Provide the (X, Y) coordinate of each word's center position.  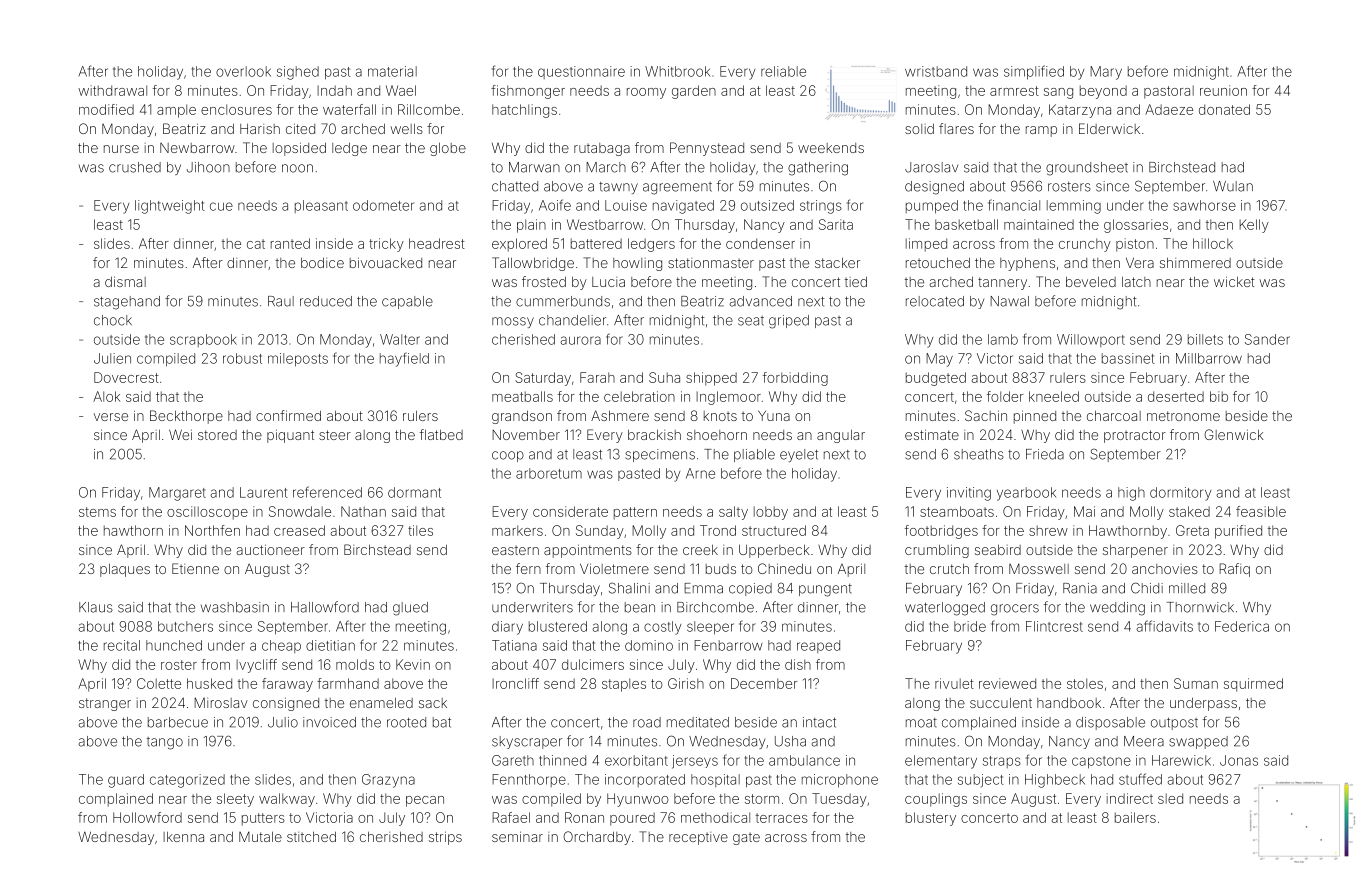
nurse (121, 149)
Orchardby (597, 838)
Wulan (1233, 186)
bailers (1135, 817)
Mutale (260, 836)
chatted (515, 186)
